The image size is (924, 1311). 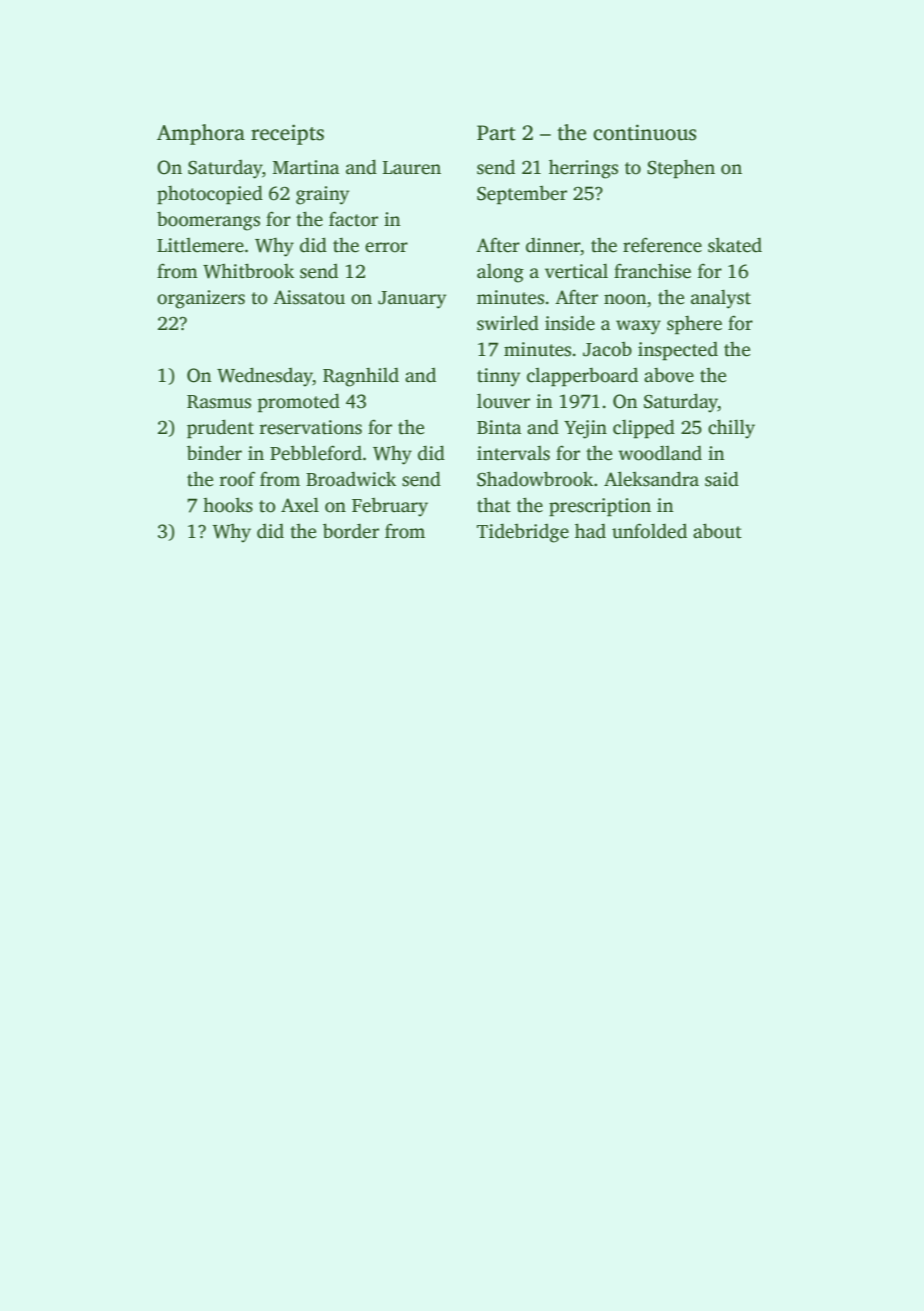 I want to click on Aissatou, so click(x=309, y=297).
